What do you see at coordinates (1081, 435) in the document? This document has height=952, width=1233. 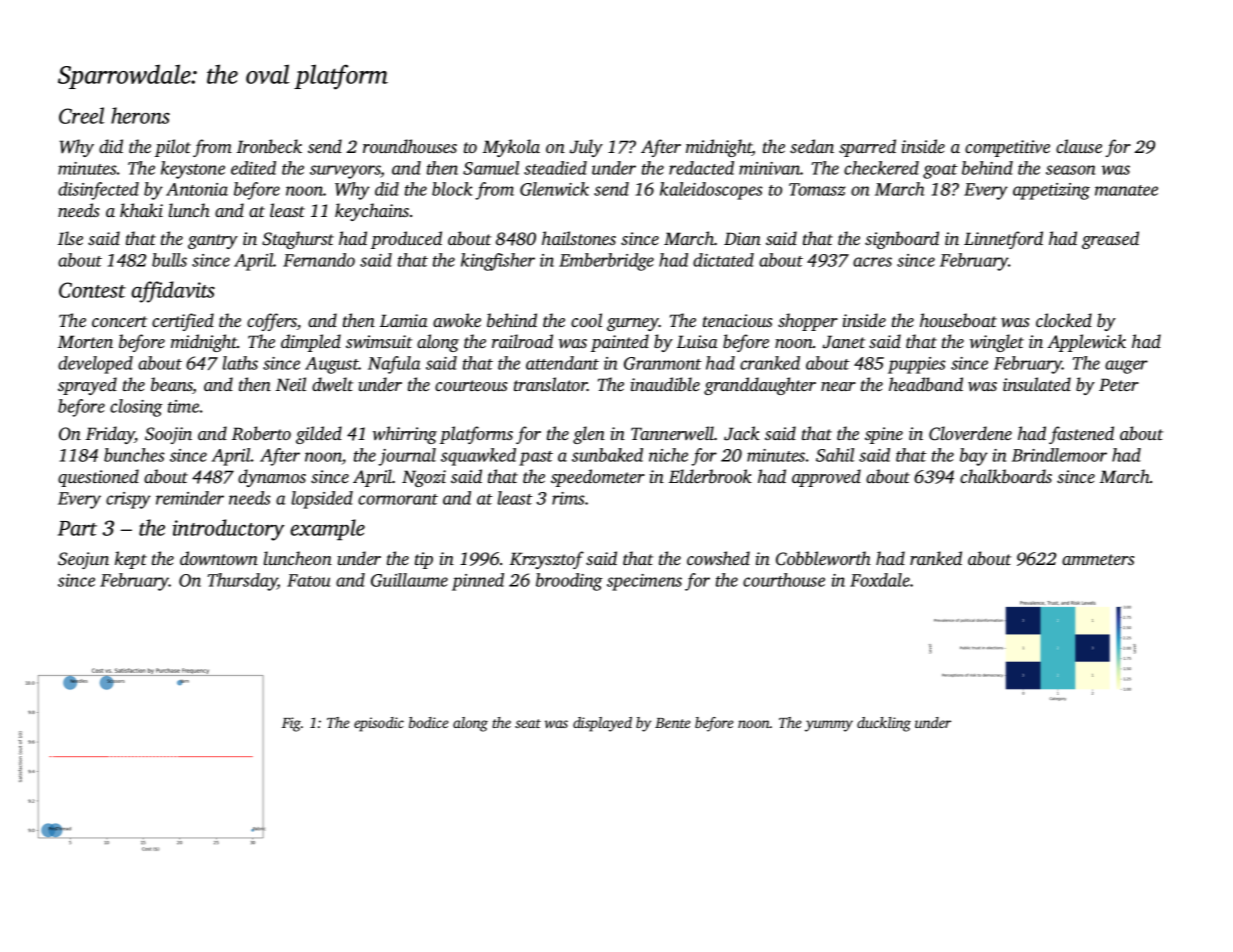 I see `fastened` at bounding box center [1081, 435].
